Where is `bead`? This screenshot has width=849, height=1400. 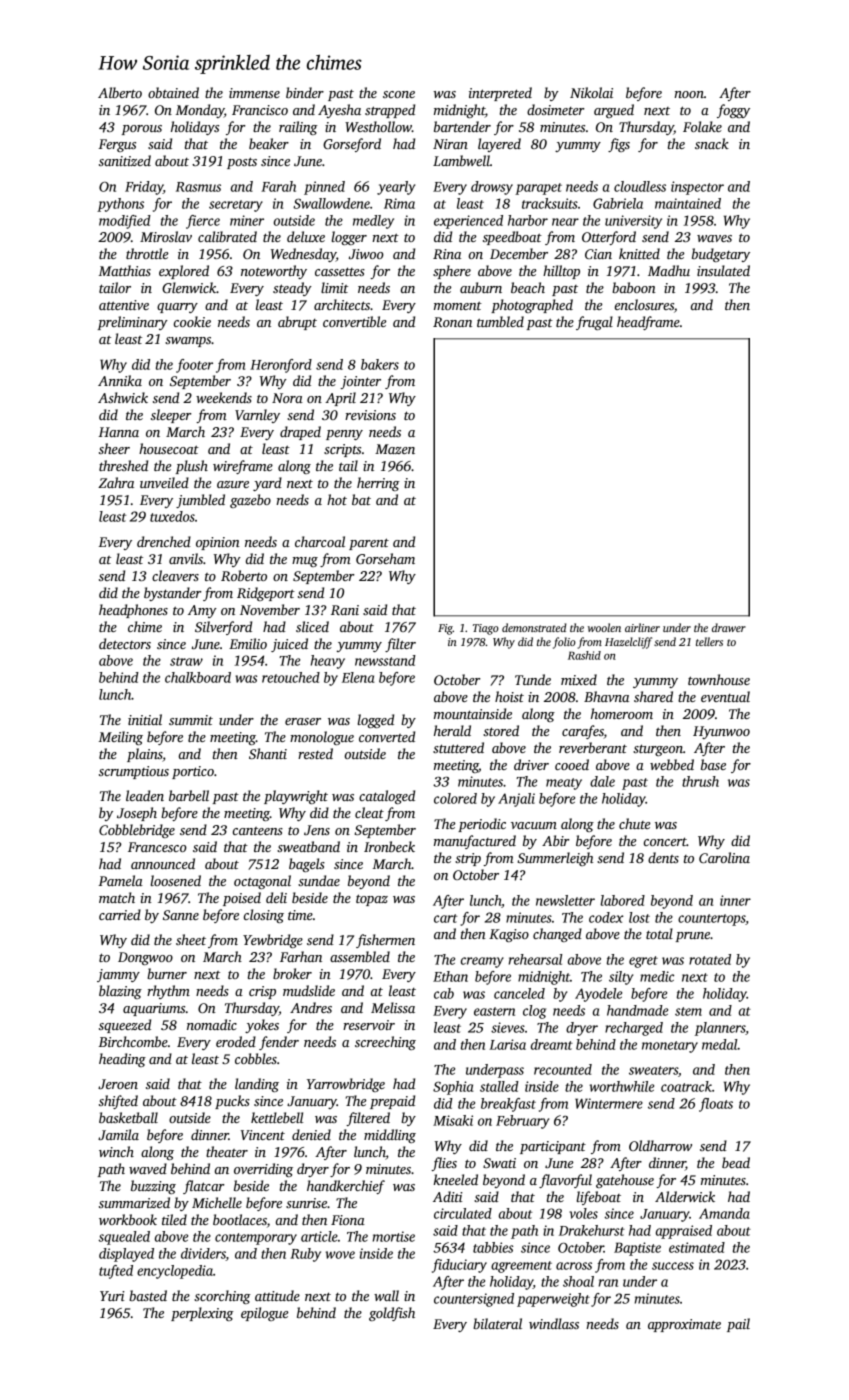
bead is located at coordinates (736, 1162).
